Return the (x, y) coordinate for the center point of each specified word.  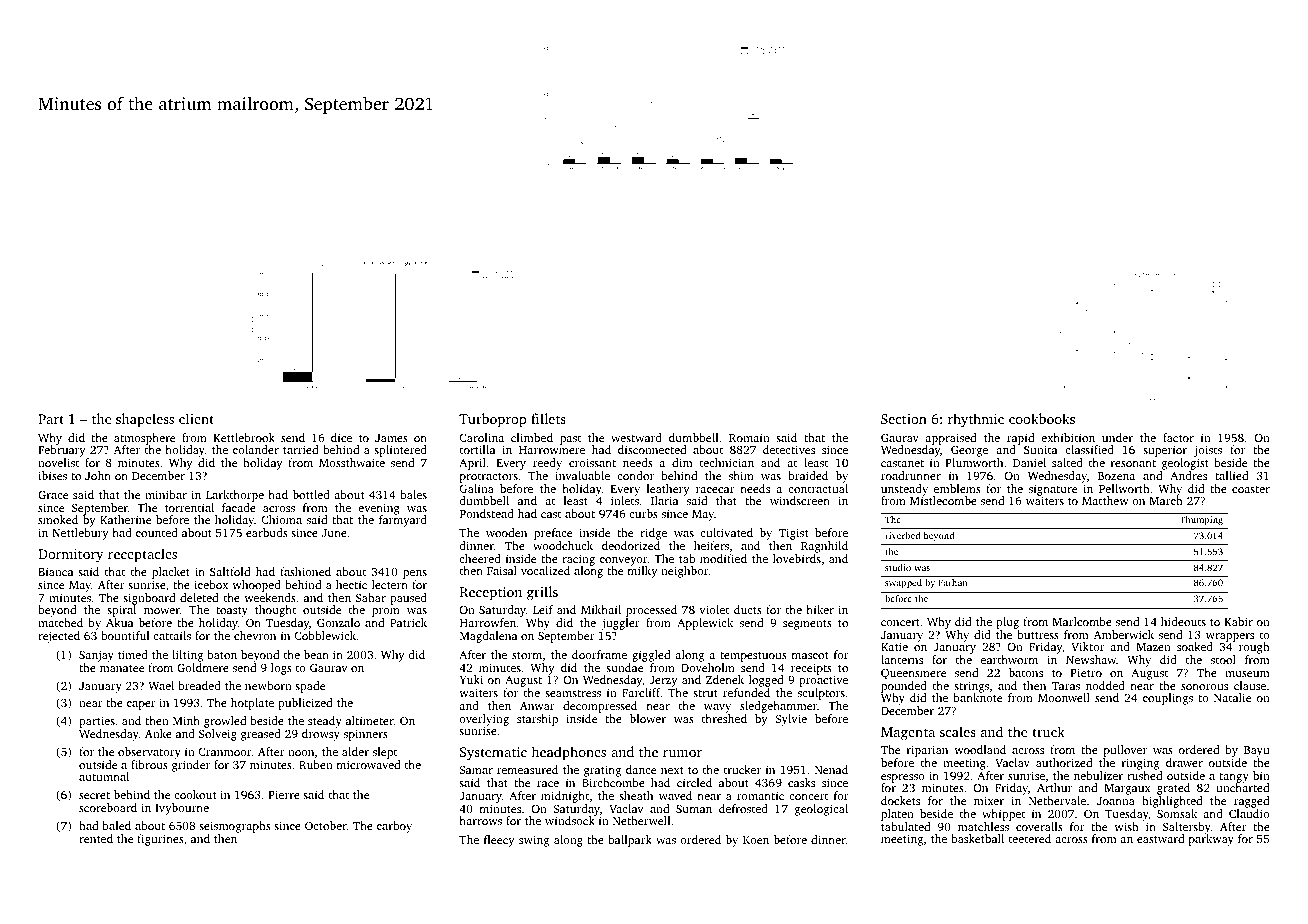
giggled (651, 656)
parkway (1211, 840)
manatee (122, 668)
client (196, 418)
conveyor (624, 562)
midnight (565, 797)
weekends (270, 597)
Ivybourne (182, 809)
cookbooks (1042, 418)
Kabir (1238, 621)
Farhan (952, 582)
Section (904, 419)
